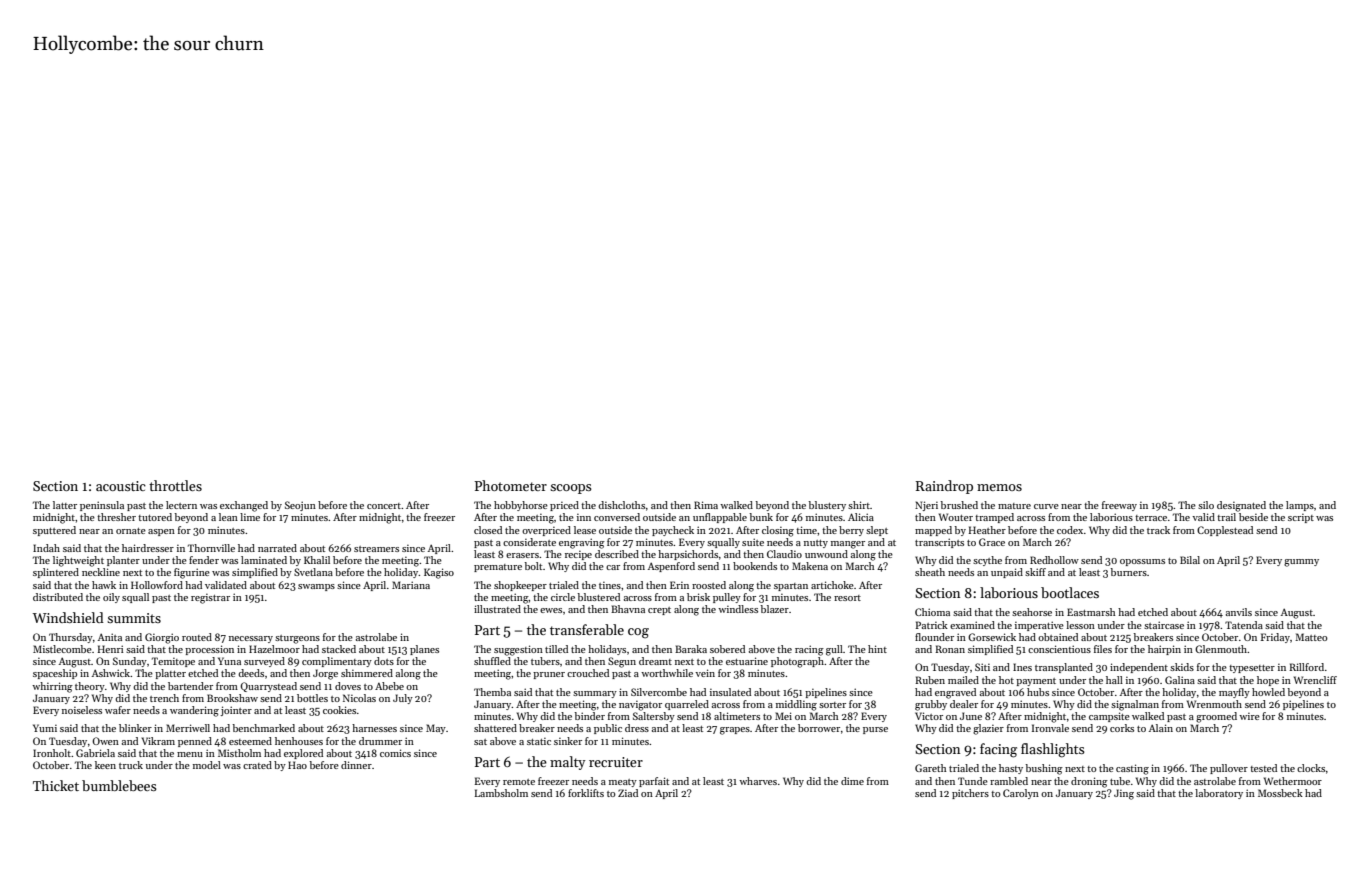 Image resolution: width=1372 pixels, height=887 pixels. I want to click on Lambsholm, so click(501, 793).
